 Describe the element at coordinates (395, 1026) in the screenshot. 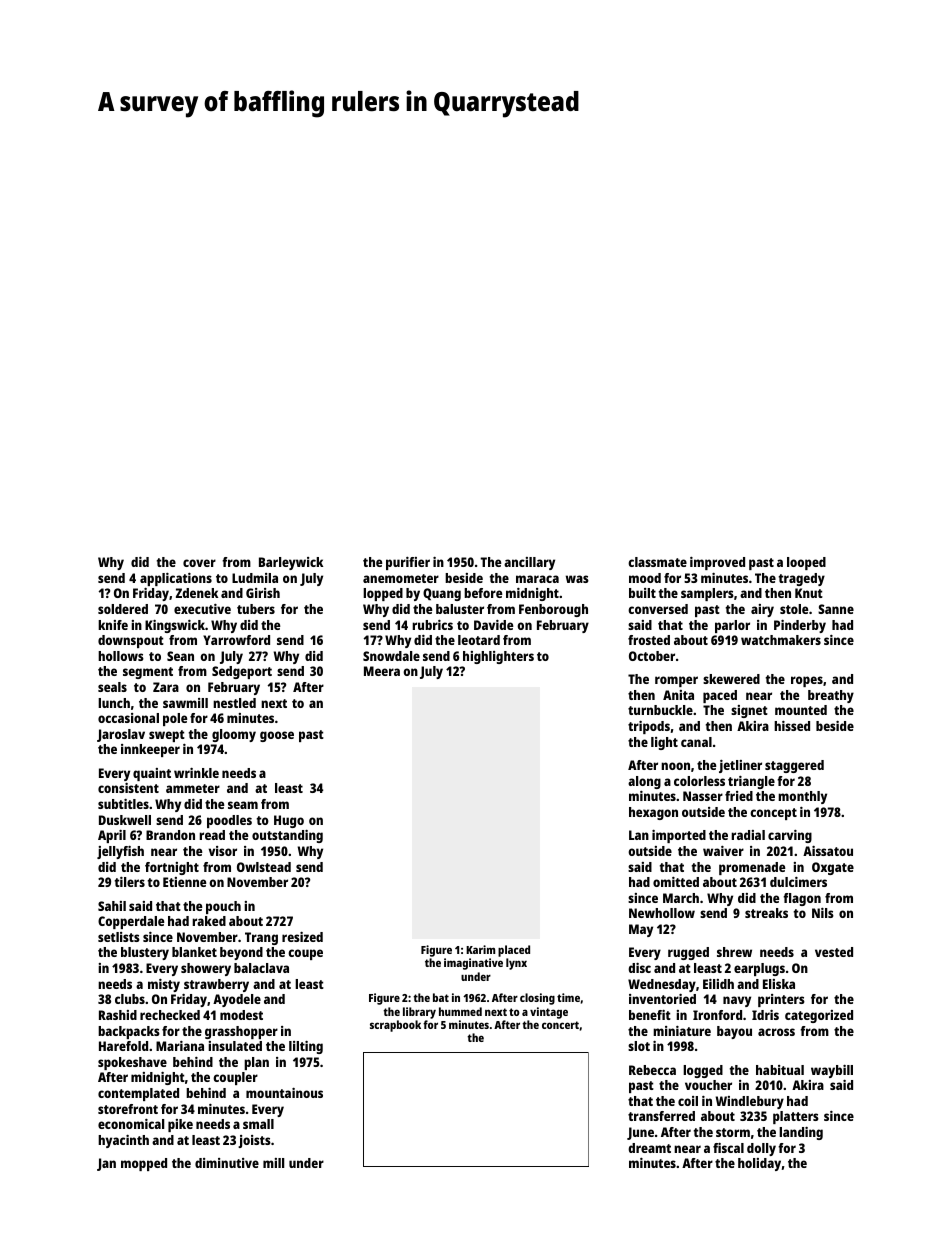

I see `scrapbook` at that location.
